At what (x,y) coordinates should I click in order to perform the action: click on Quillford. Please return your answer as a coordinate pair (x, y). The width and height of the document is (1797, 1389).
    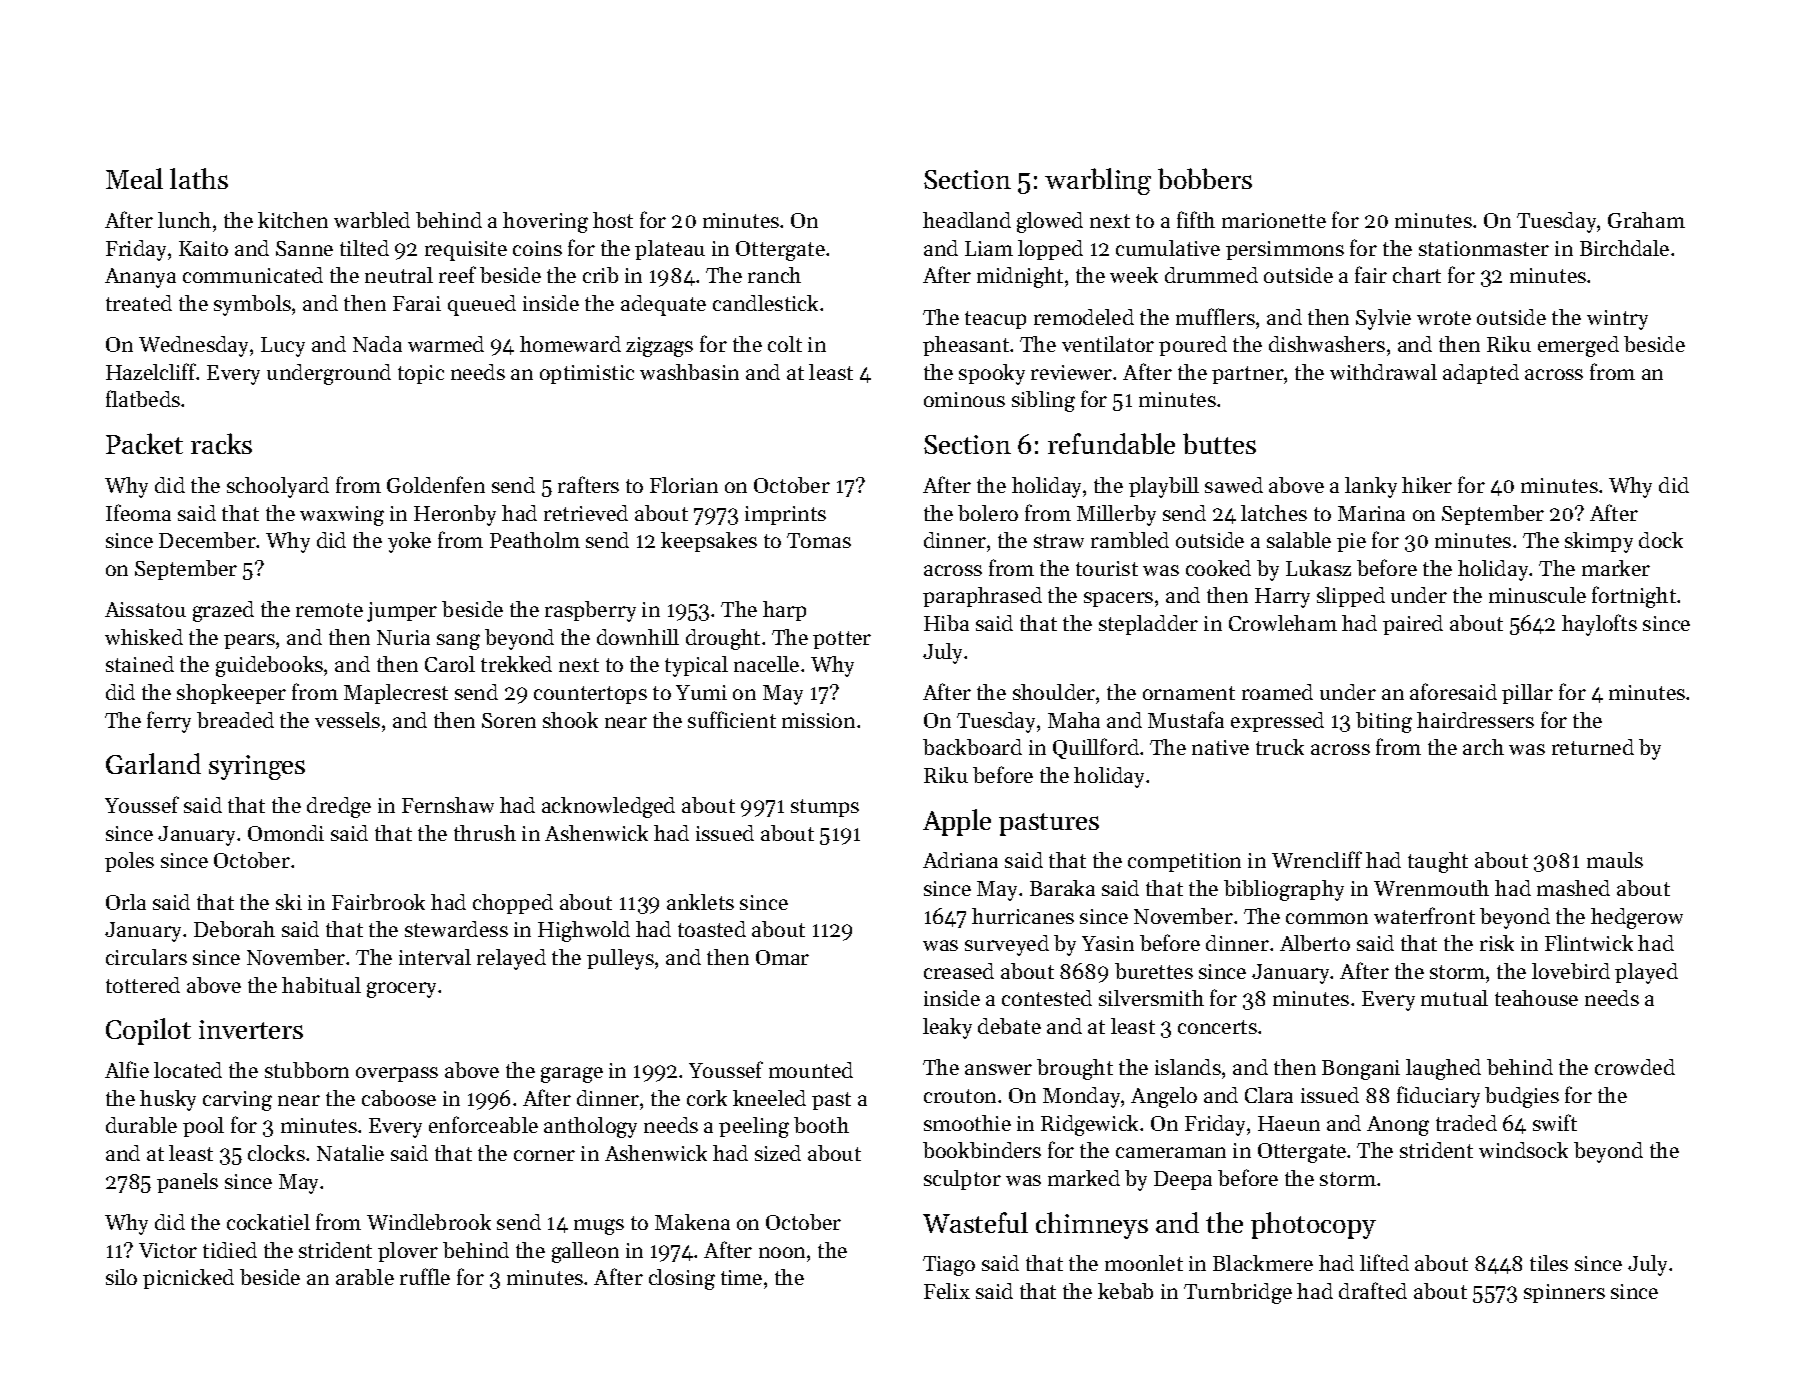
    Looking at the image, I should click on (1096, 748).
